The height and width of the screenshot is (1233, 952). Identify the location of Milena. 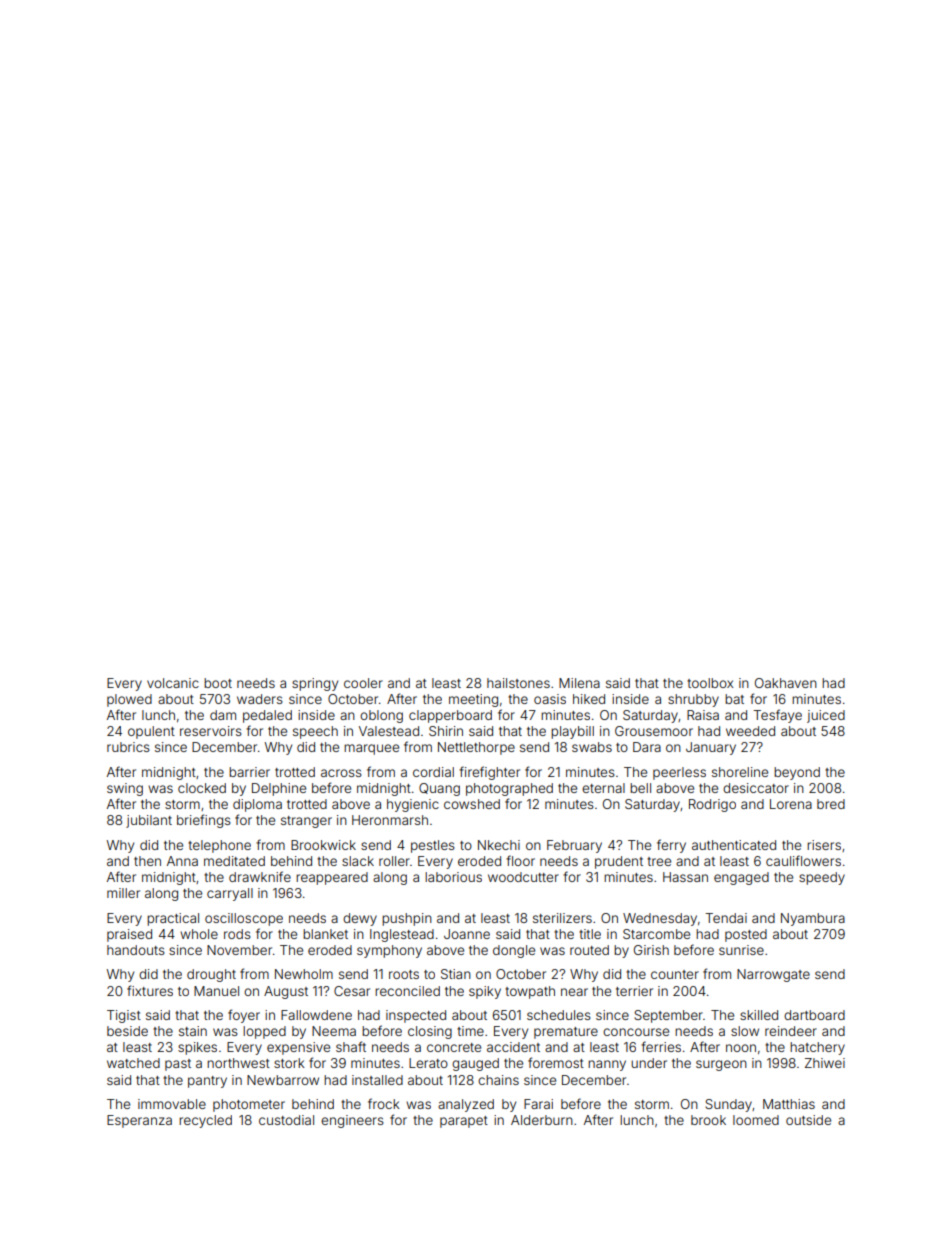
(579, 683).
